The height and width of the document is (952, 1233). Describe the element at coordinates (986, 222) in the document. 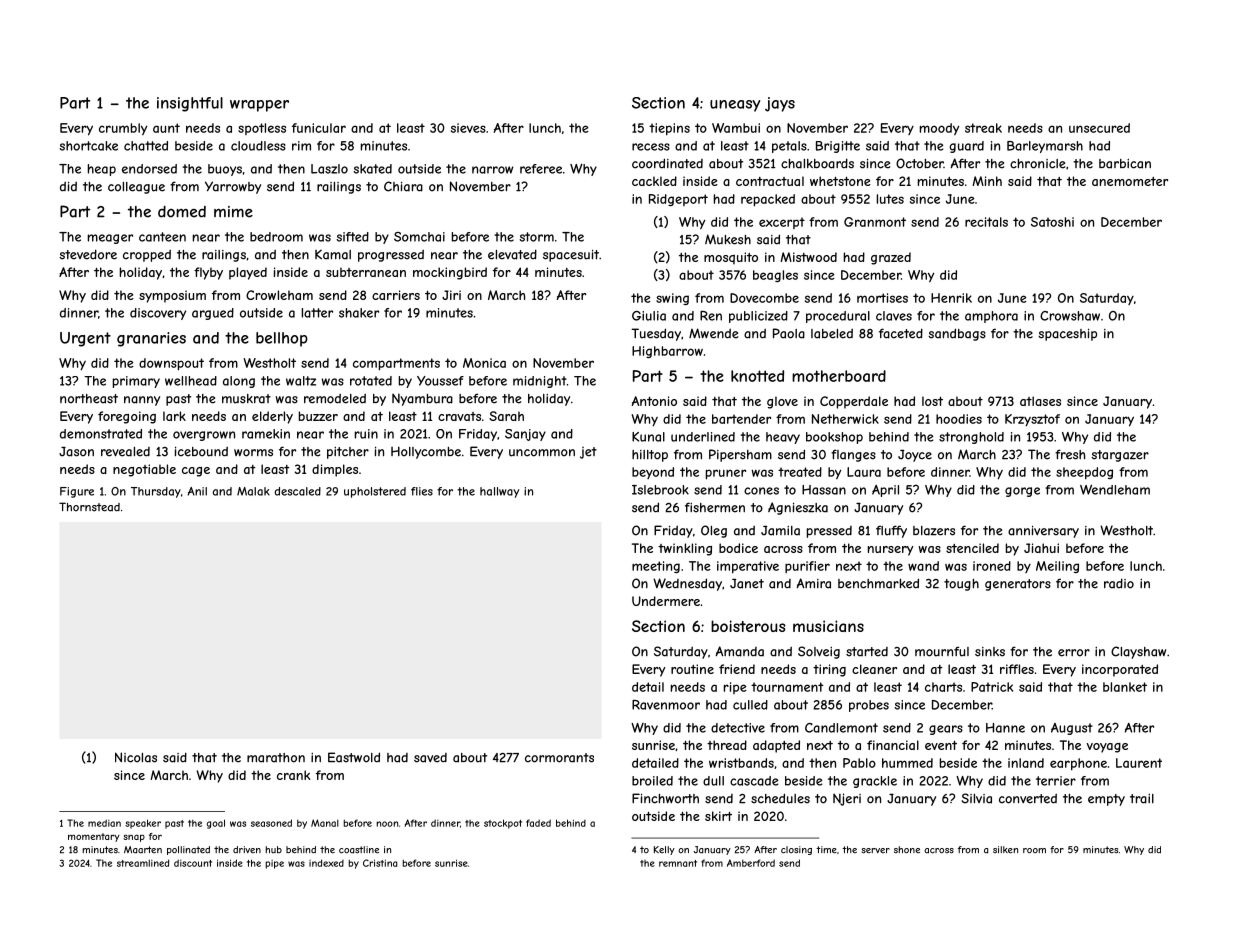

I see `recitals` at that location.
